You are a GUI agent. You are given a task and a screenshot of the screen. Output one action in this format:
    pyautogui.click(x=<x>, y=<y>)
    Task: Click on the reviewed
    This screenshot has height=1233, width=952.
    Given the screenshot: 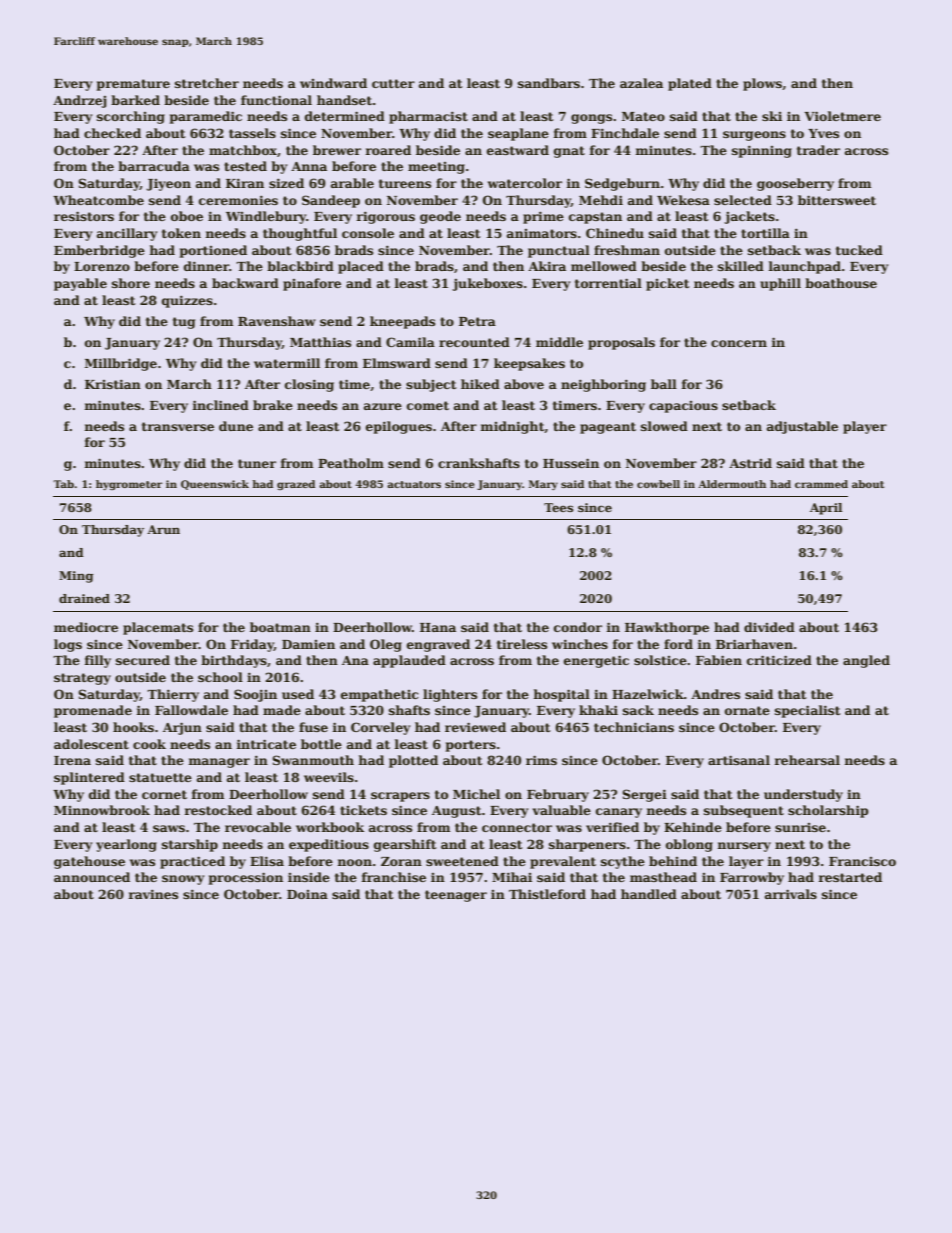 What is the action you would take?
    pyautogui.click(x=475, y=727)
